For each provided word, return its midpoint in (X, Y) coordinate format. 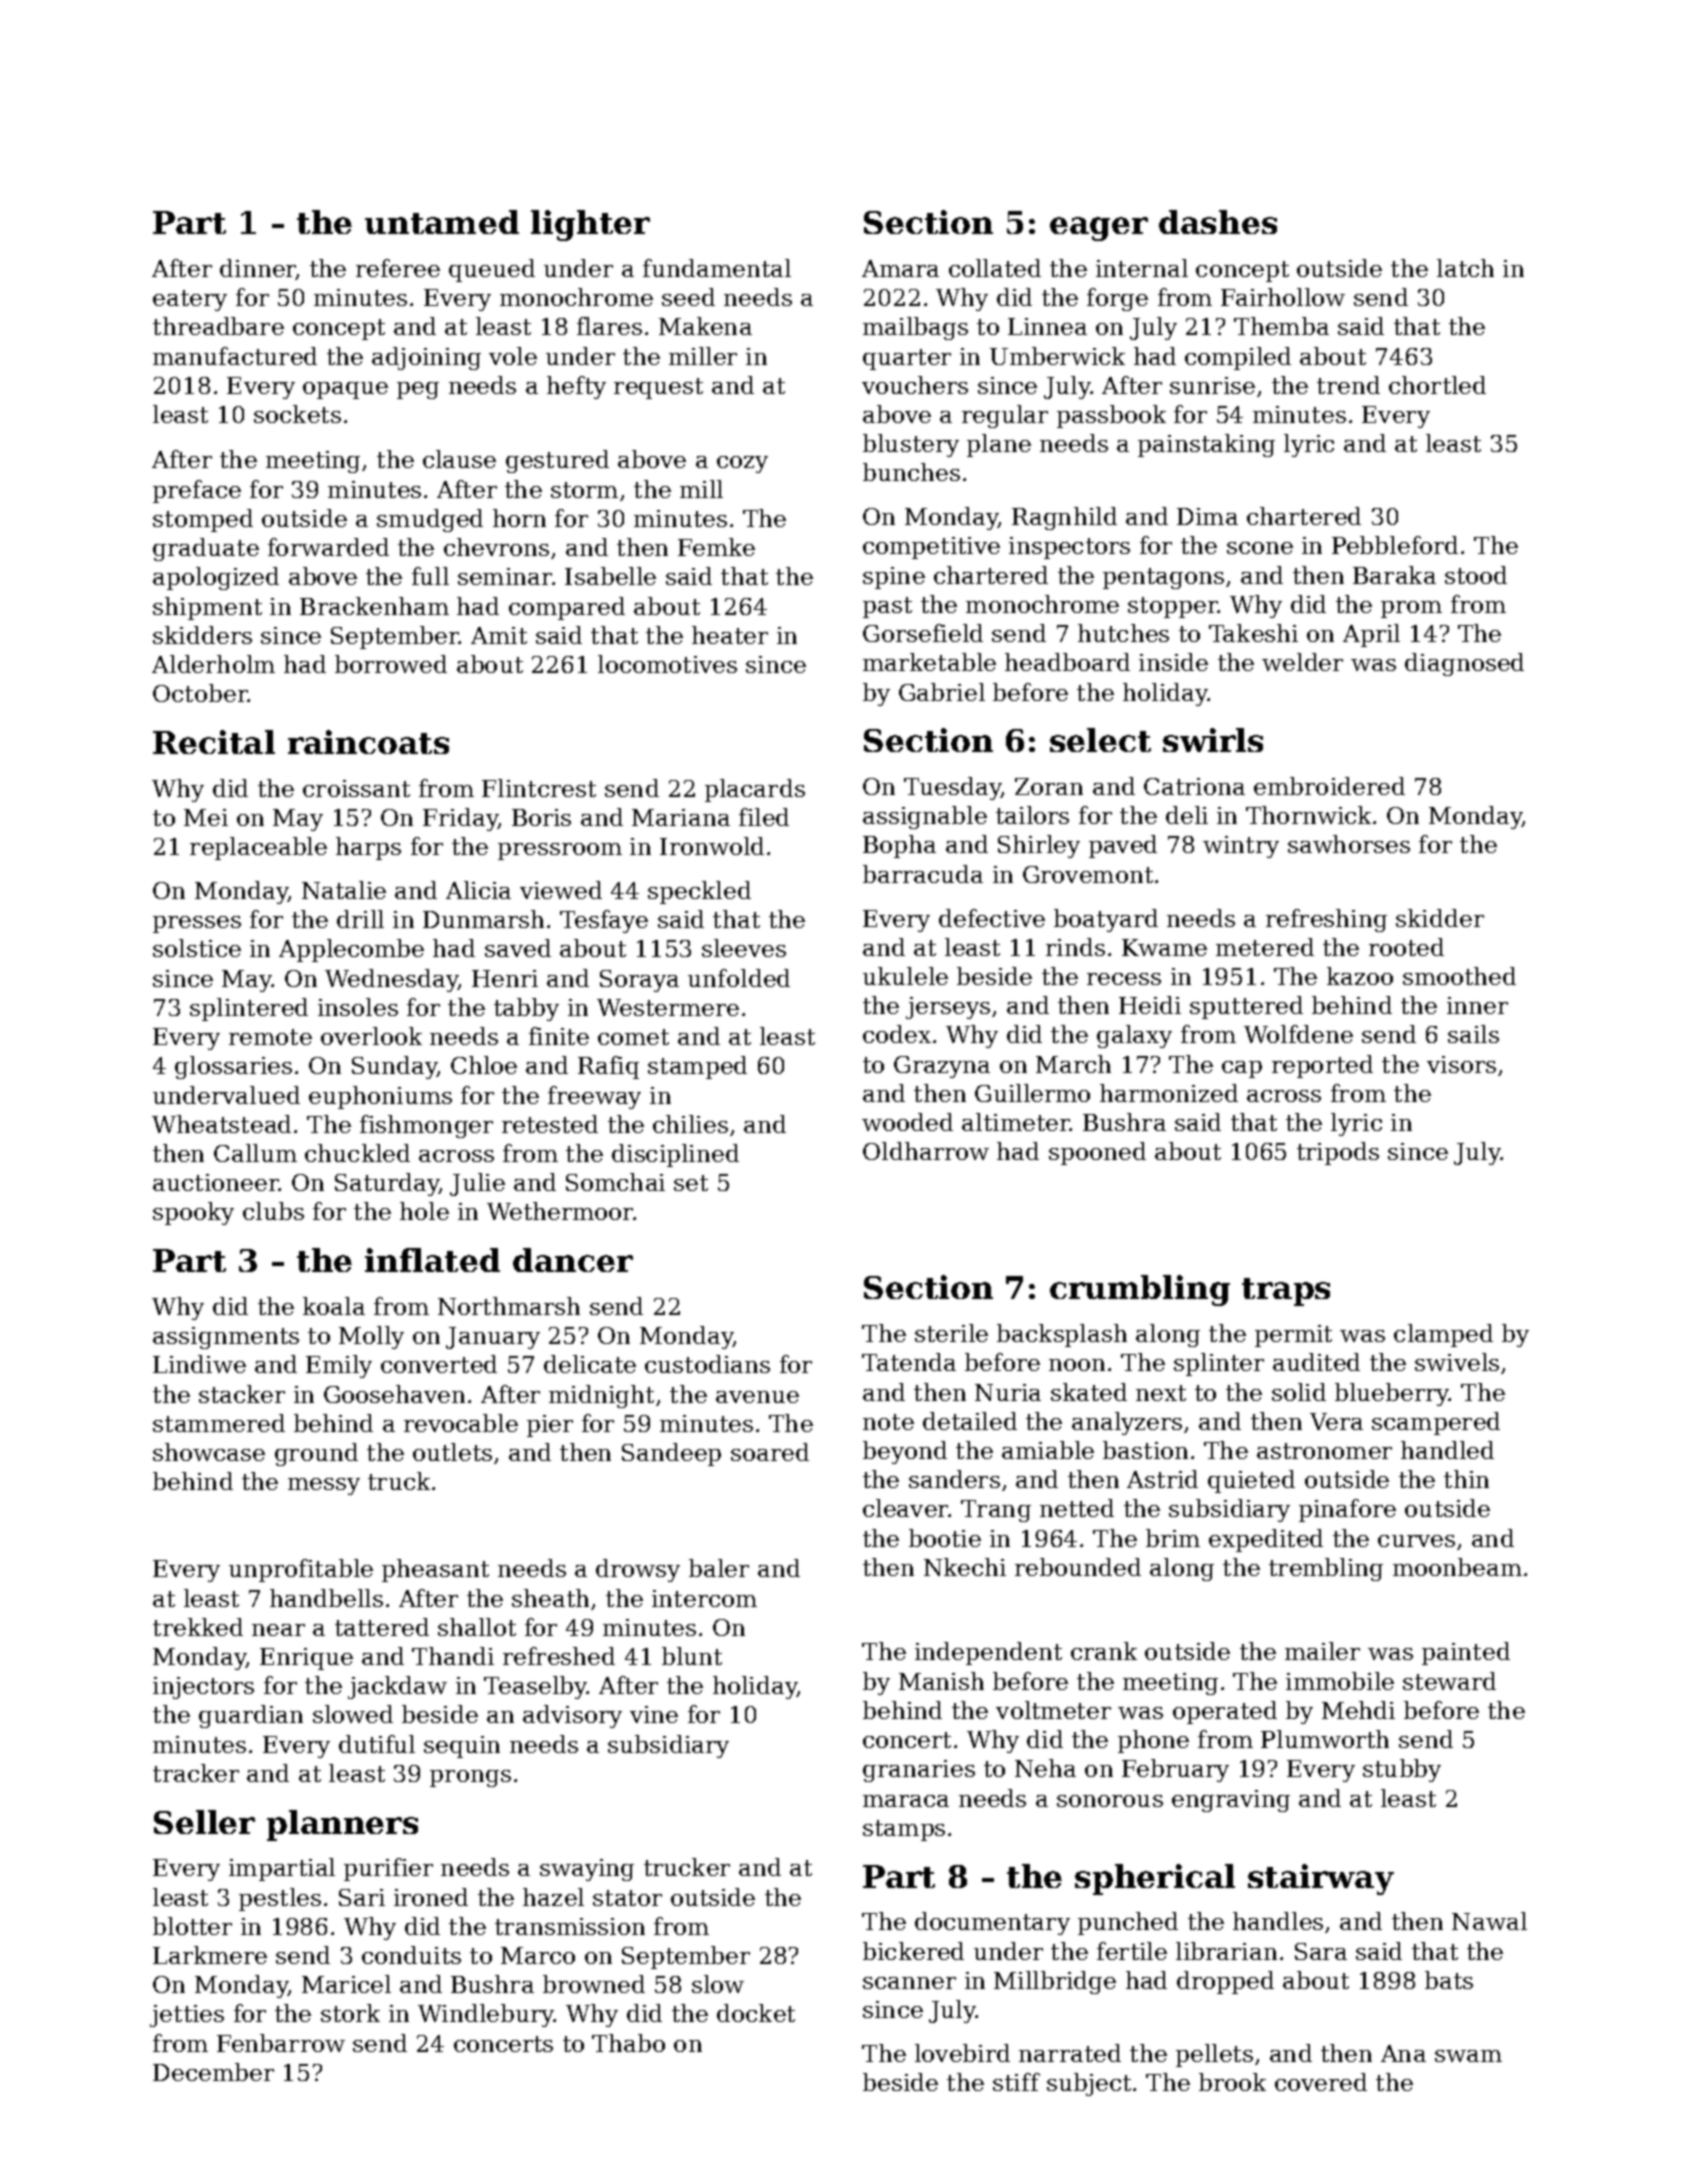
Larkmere (210, 1955)
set (691, 1183)
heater (730, 635)
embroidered (1329, 786)
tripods (1338, 1153)
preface (197, 491)
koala (334, 1306)
